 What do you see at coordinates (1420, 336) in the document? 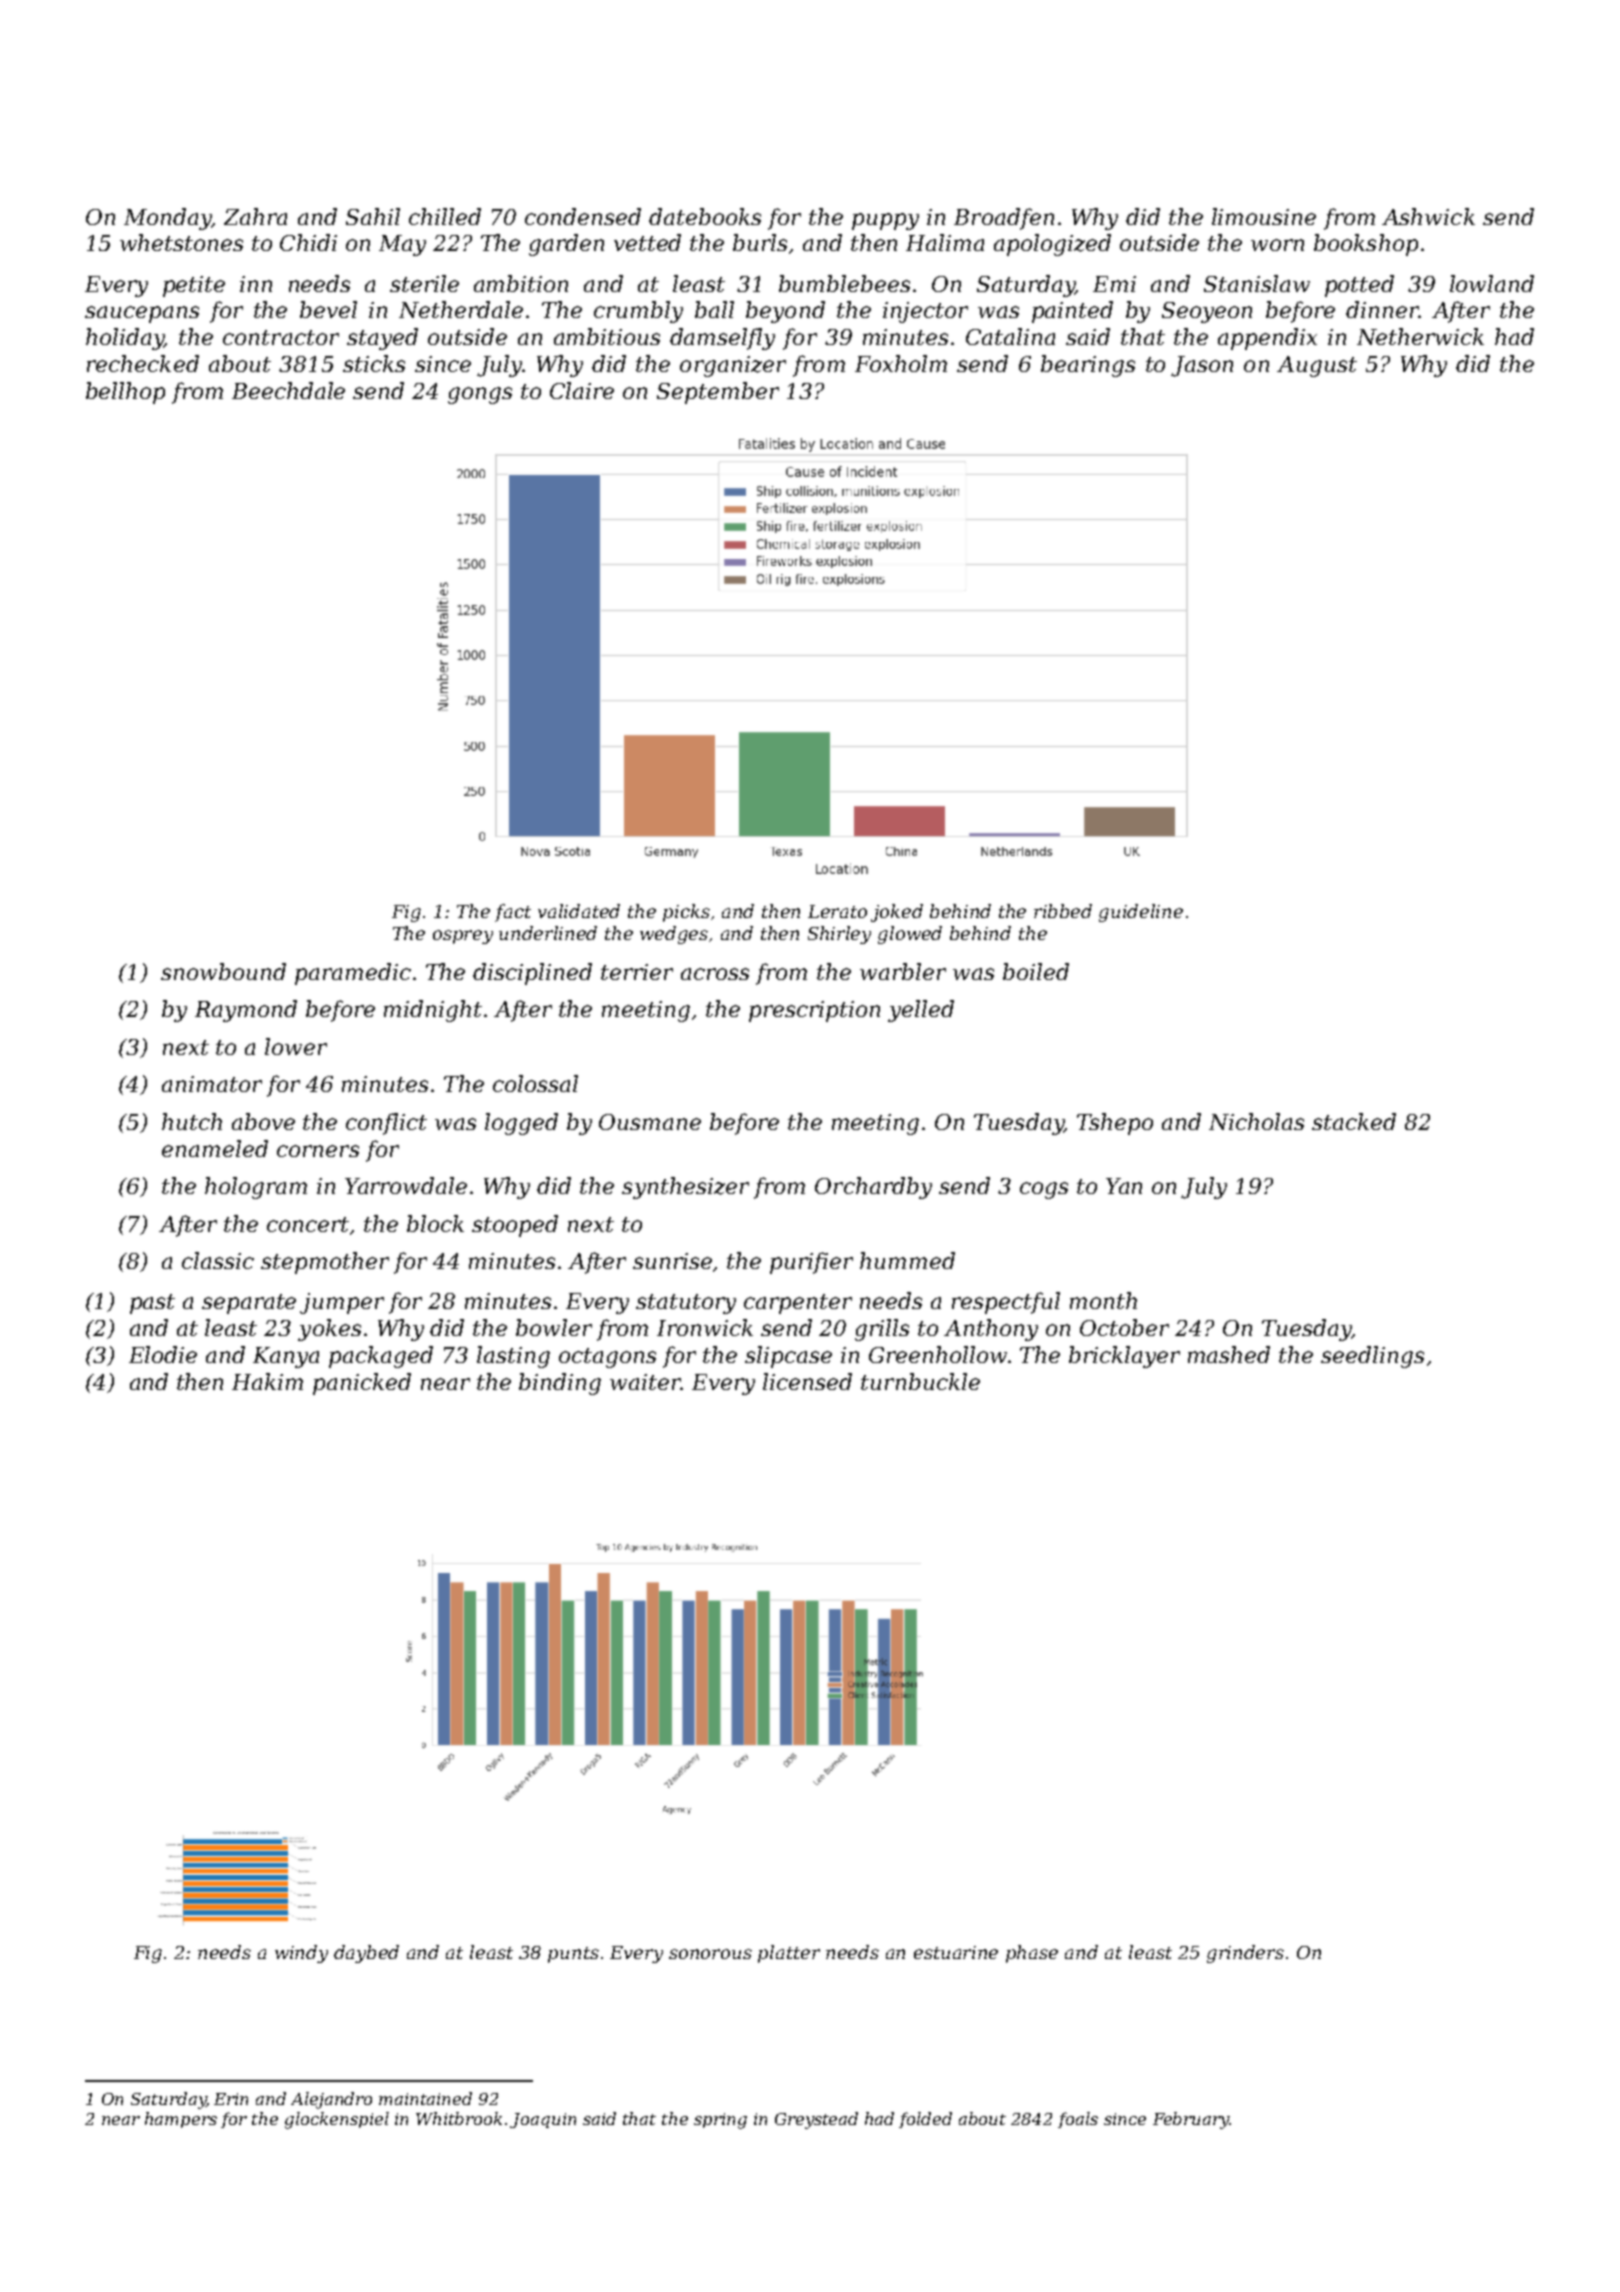
I see `Netherwick` at bounding box center [1420, 336].
